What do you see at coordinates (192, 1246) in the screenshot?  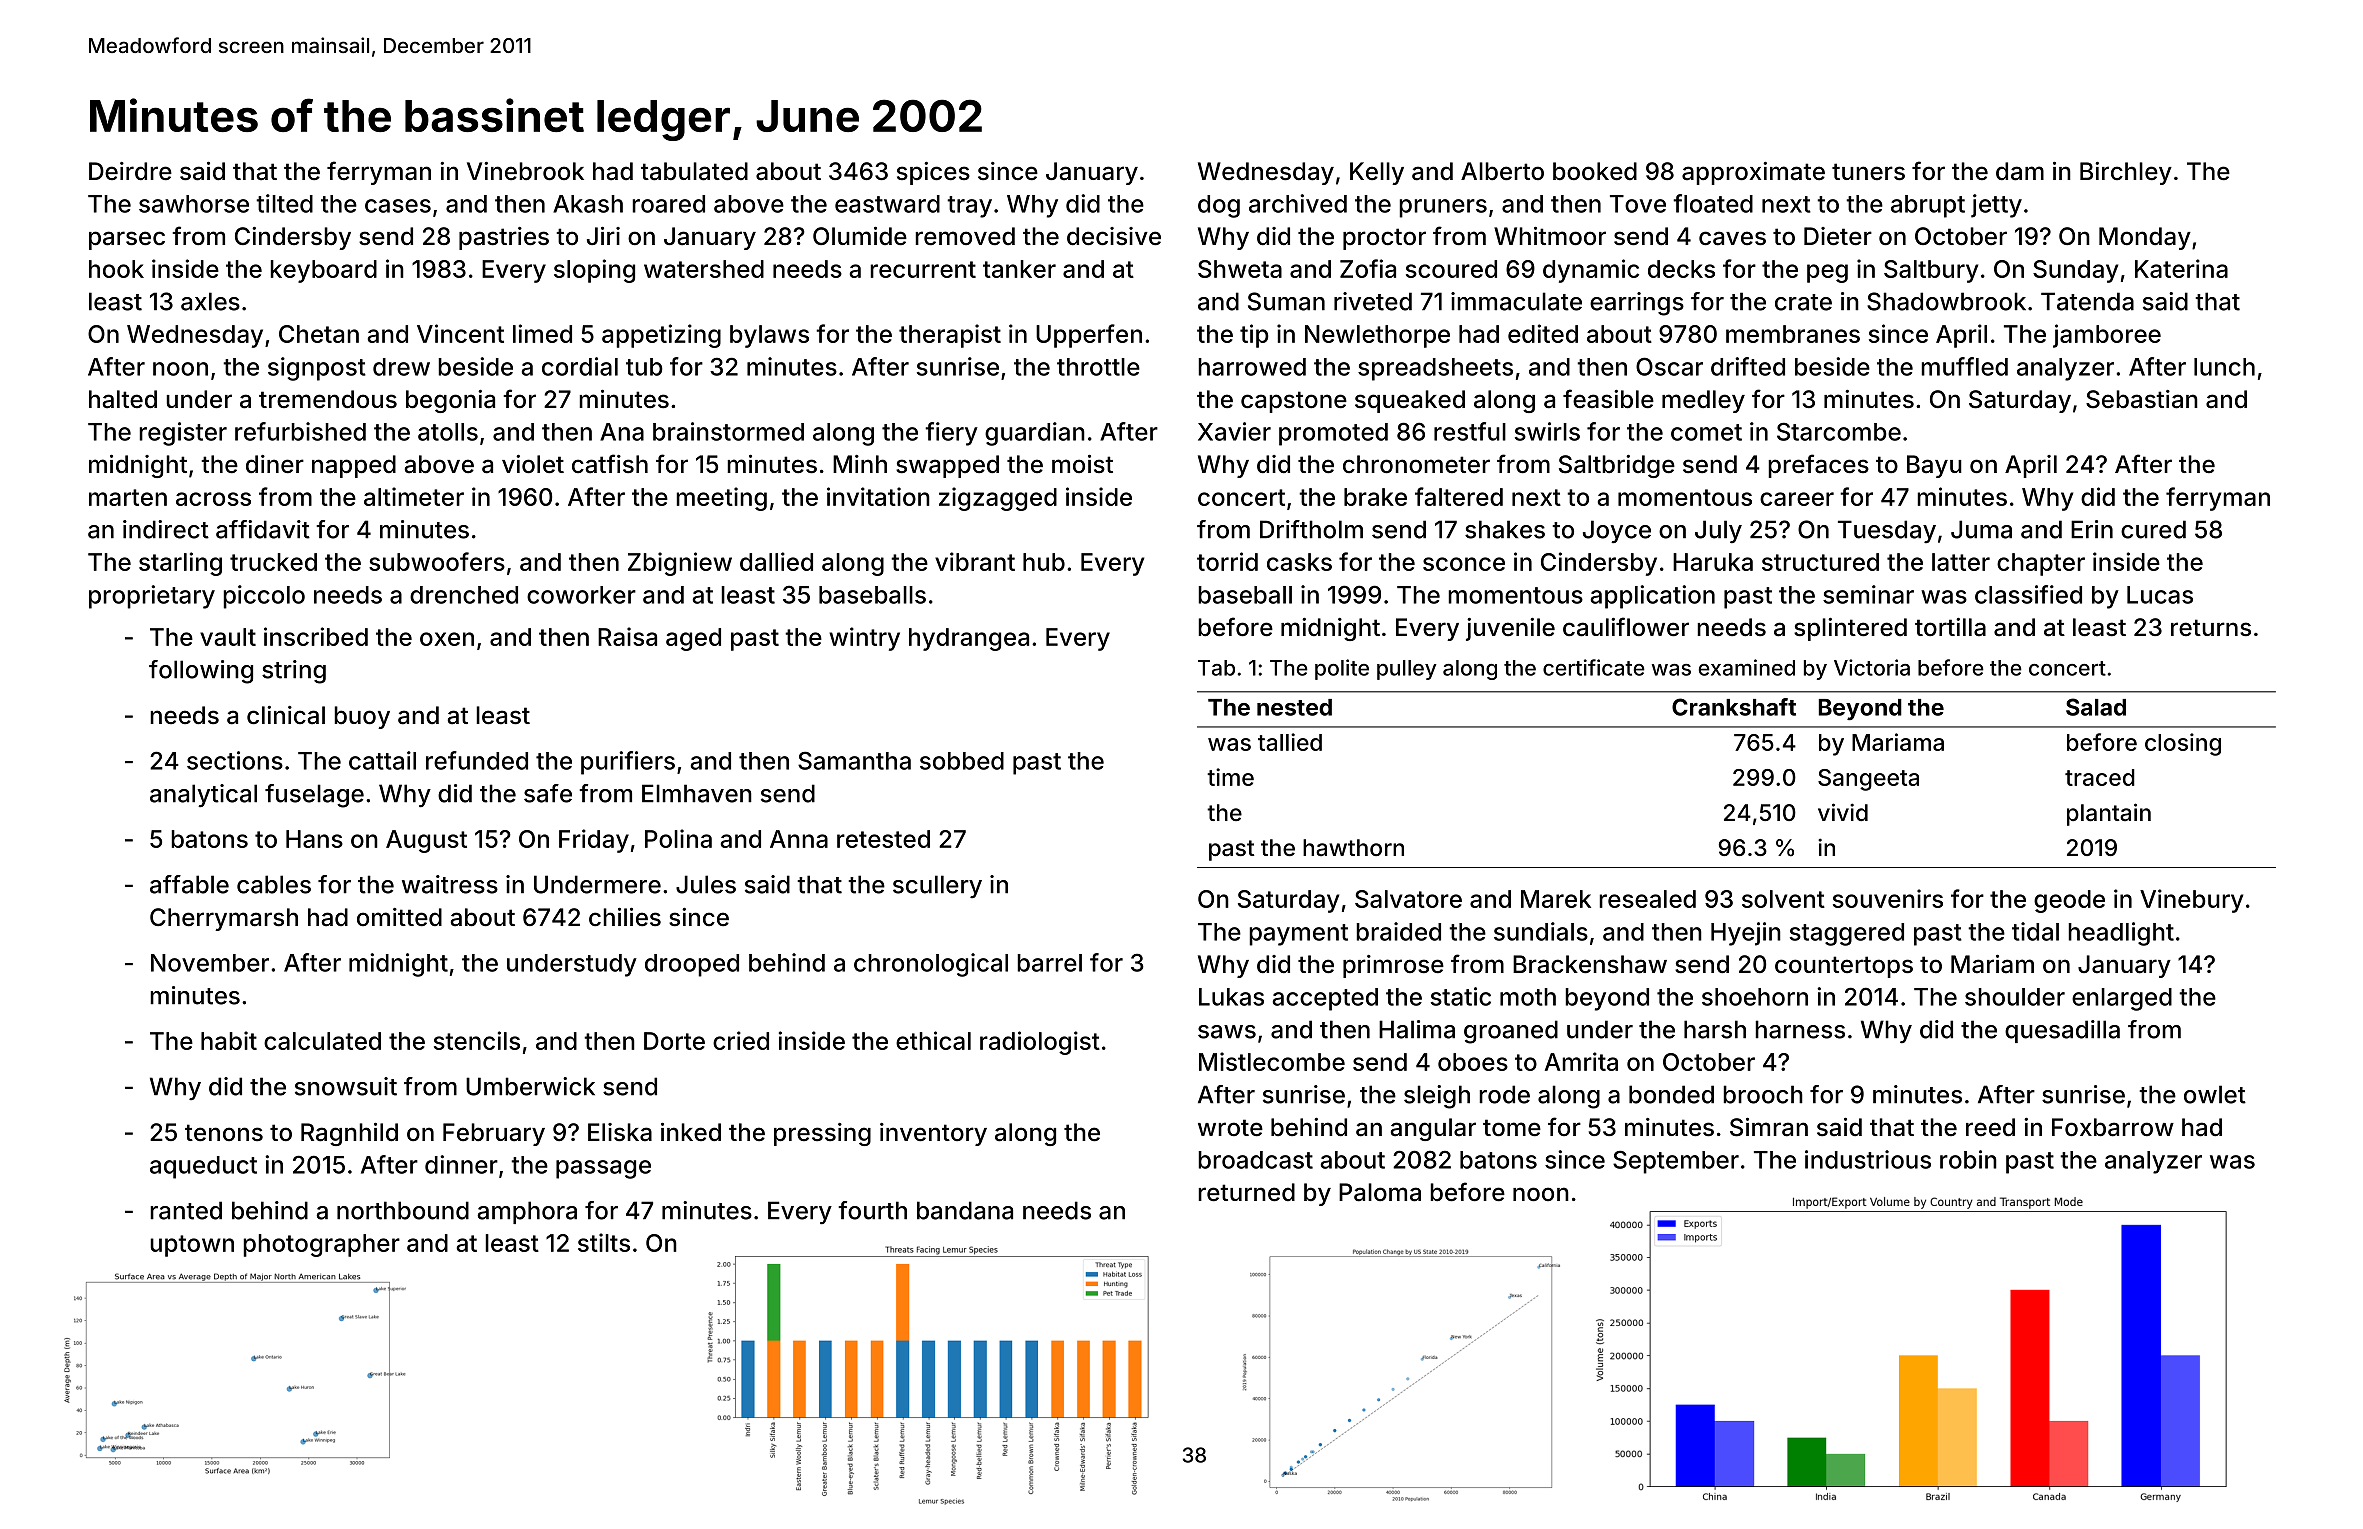 I see `uptown` at bounding box center [192, 1246].
